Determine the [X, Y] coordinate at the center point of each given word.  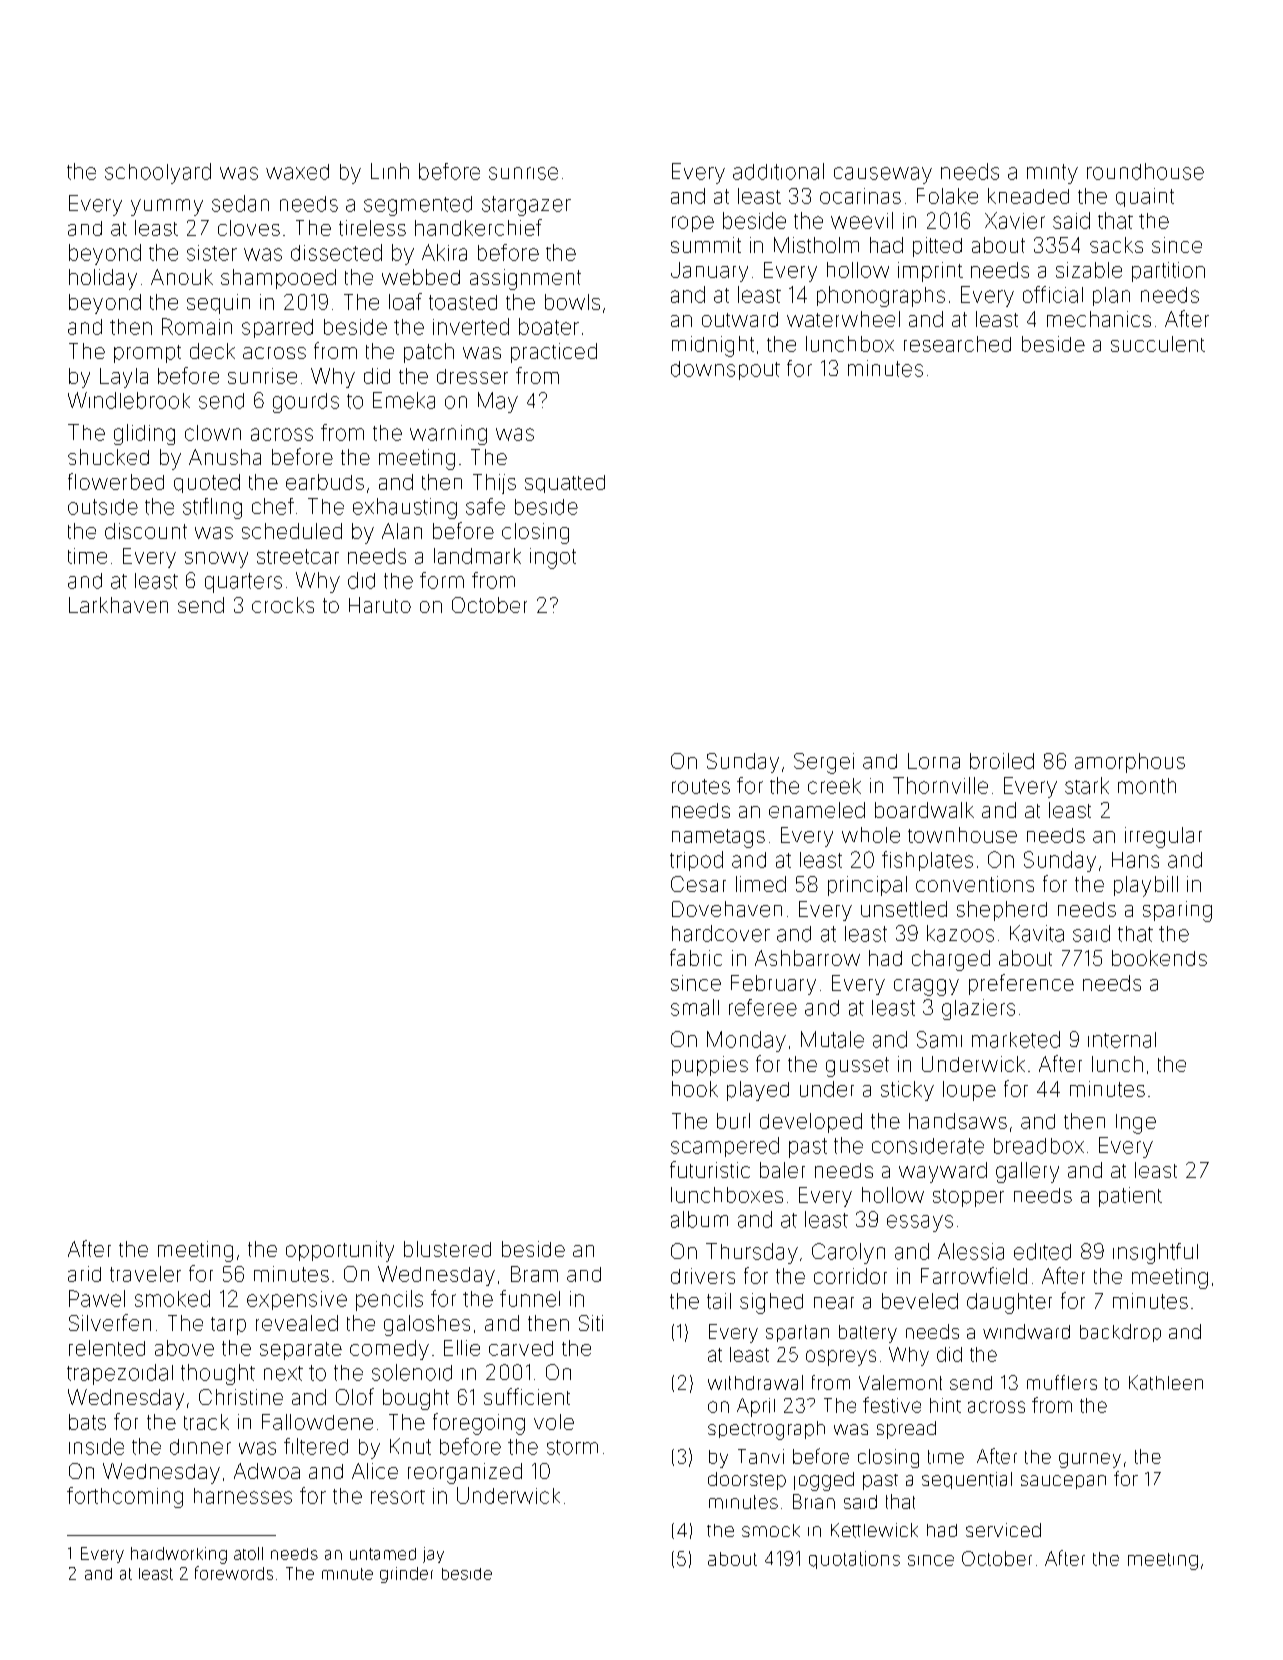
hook [695, 1089]
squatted [565, 484]
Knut [410, 1446]
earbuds [325, 482]
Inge [1136, 1124]
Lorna [934, 761]
